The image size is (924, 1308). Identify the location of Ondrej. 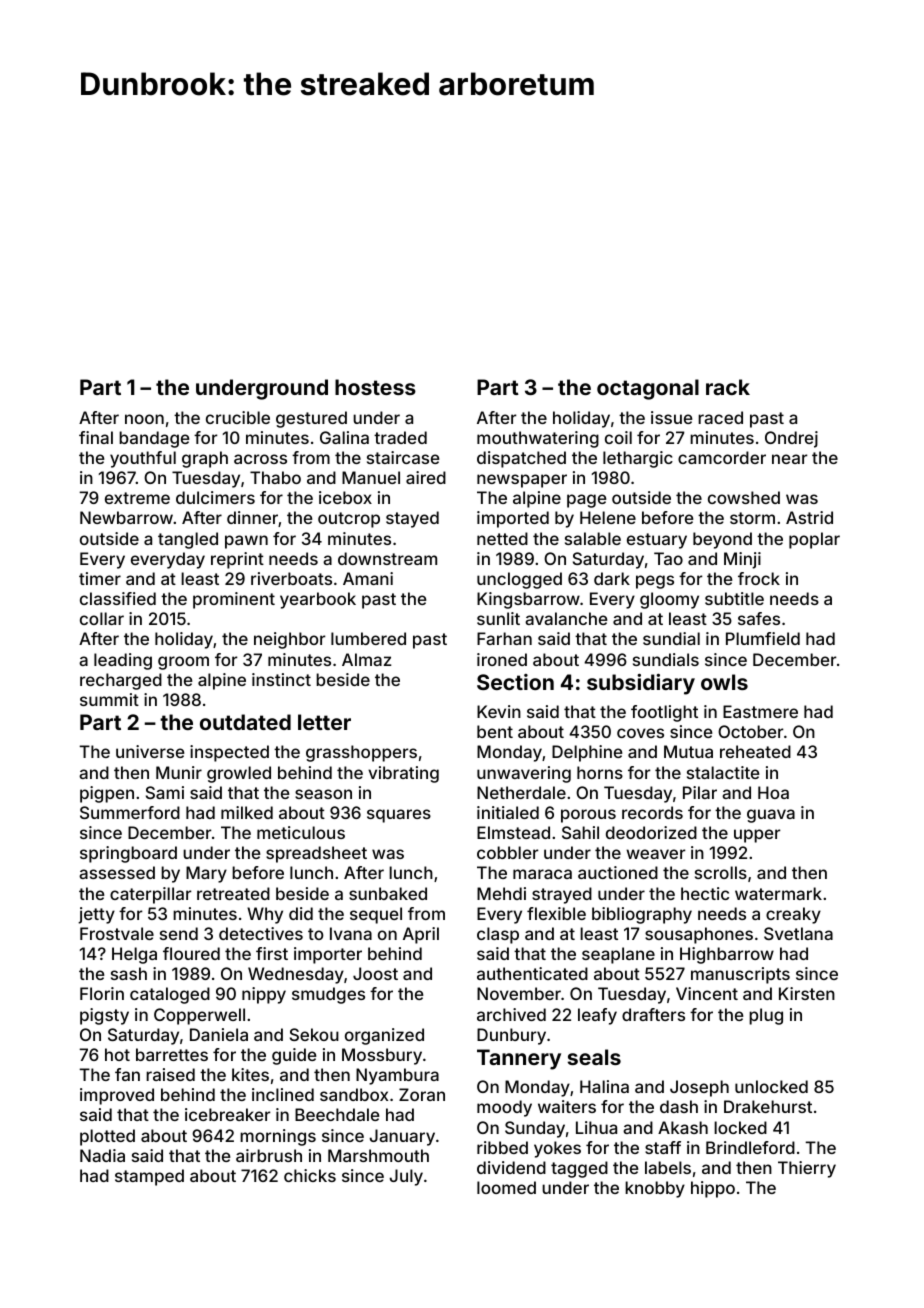
(791, 439).
